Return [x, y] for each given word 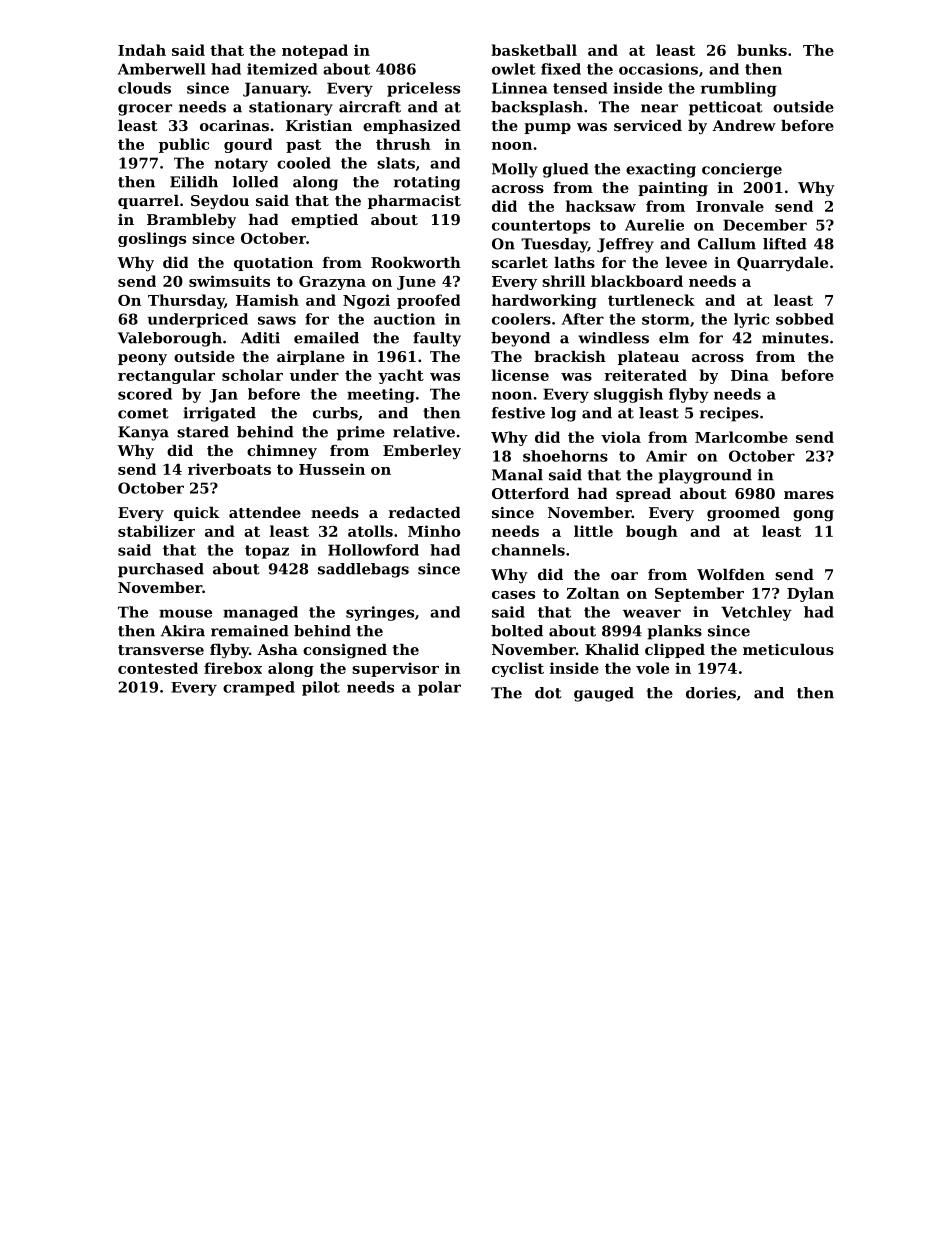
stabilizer [156, 531]
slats [396, 163]
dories [711, 693]
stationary [291, 108]
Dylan [810, 594]
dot [548, 693]
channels [528, 550]
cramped [259, 688]
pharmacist [414, 202]
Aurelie [654, 225]
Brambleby [191, 221]
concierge [742, 170]
